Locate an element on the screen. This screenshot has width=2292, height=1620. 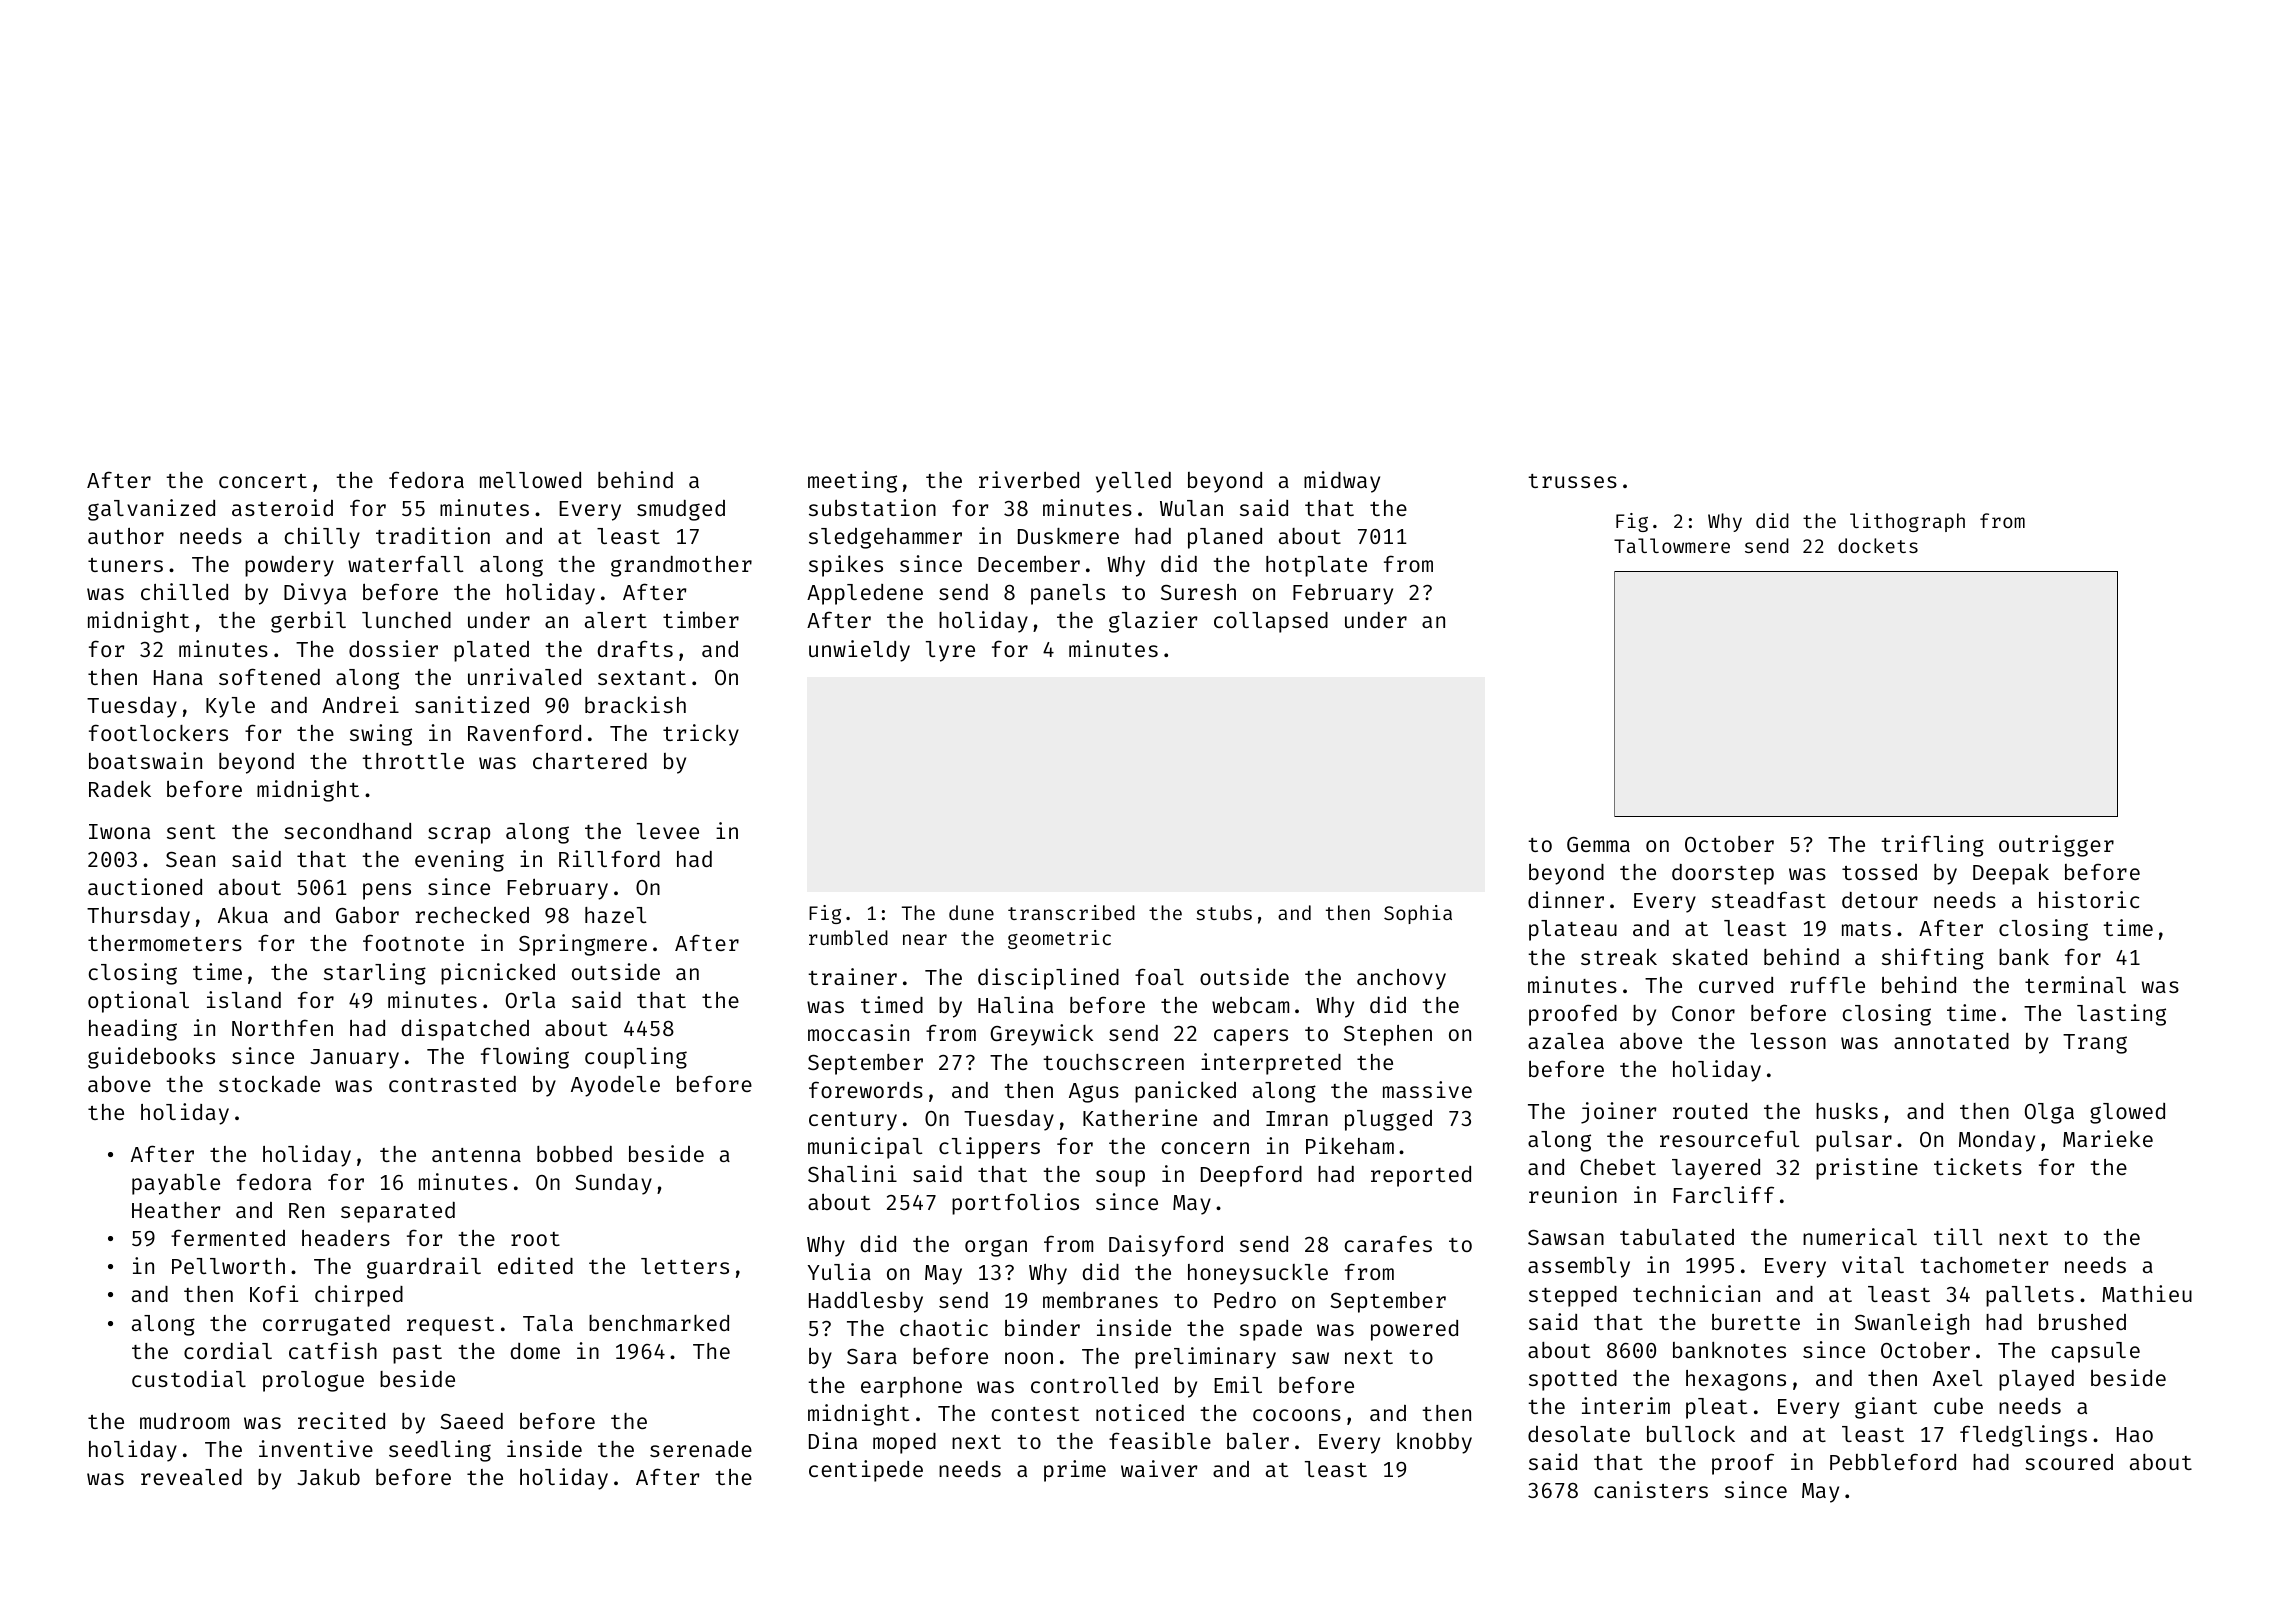
Farcliff is located at coordinates (1723, 1194).
